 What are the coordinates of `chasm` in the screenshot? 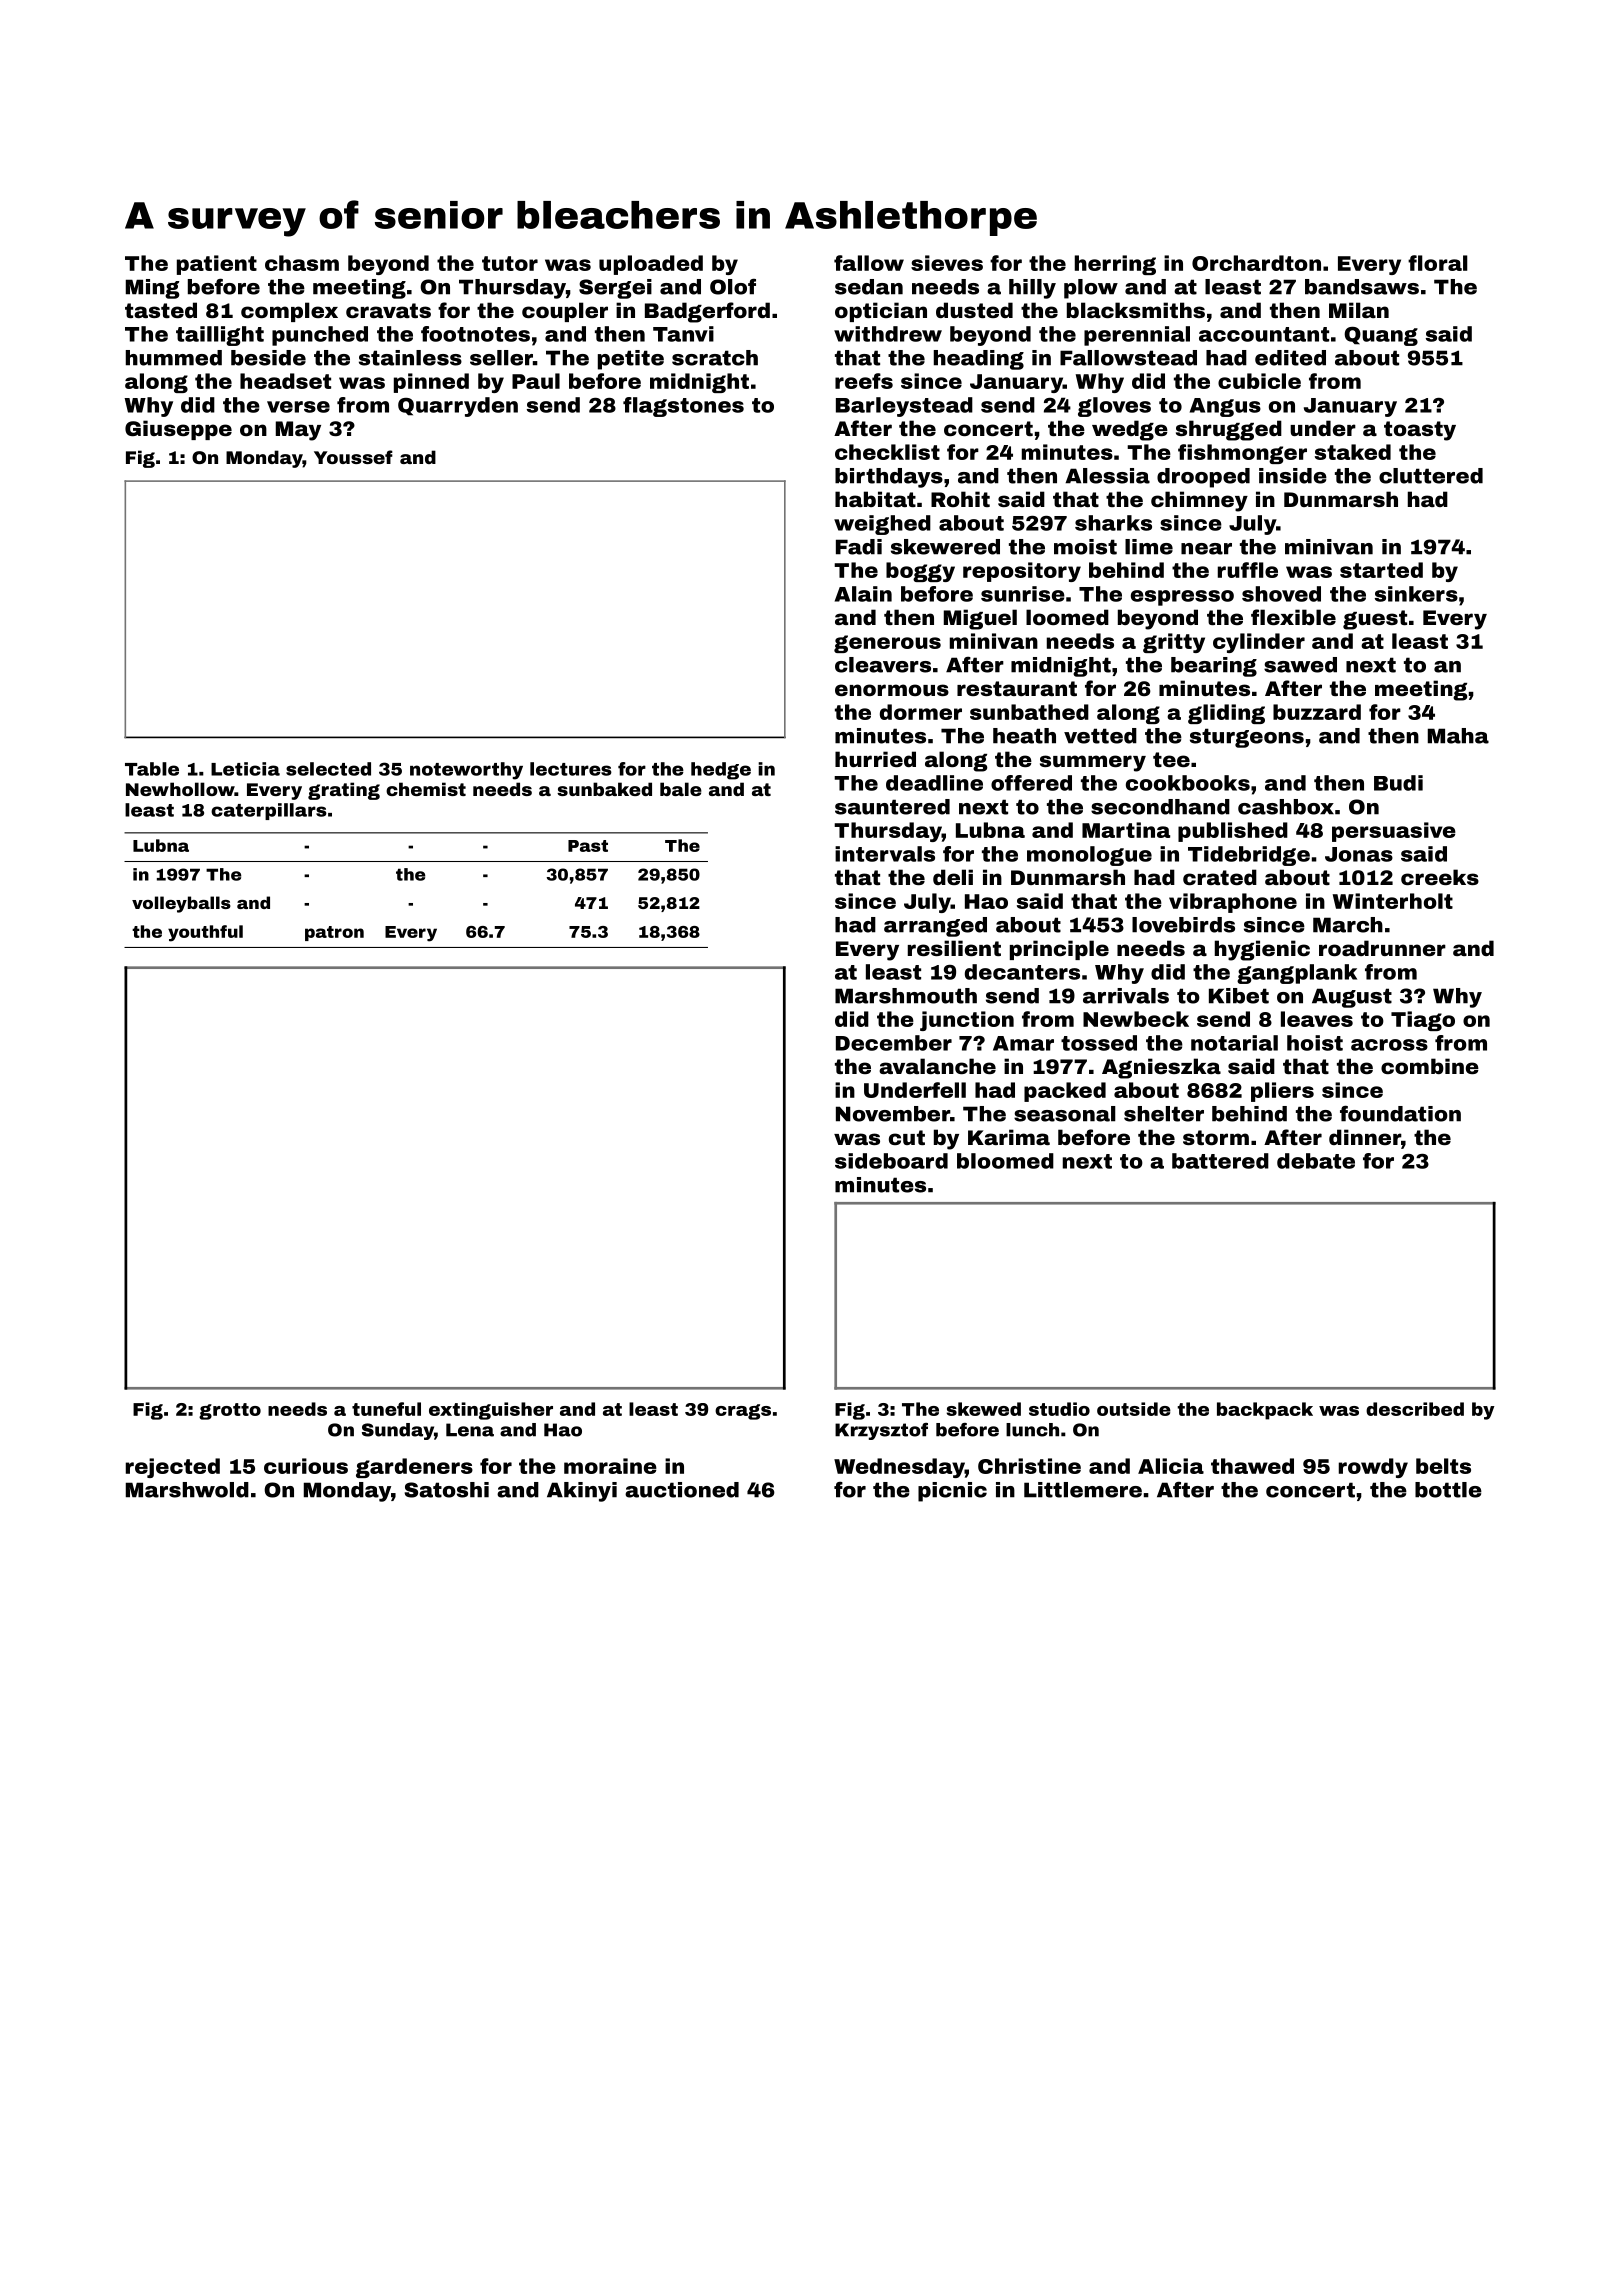 It's located at (302, 263).
